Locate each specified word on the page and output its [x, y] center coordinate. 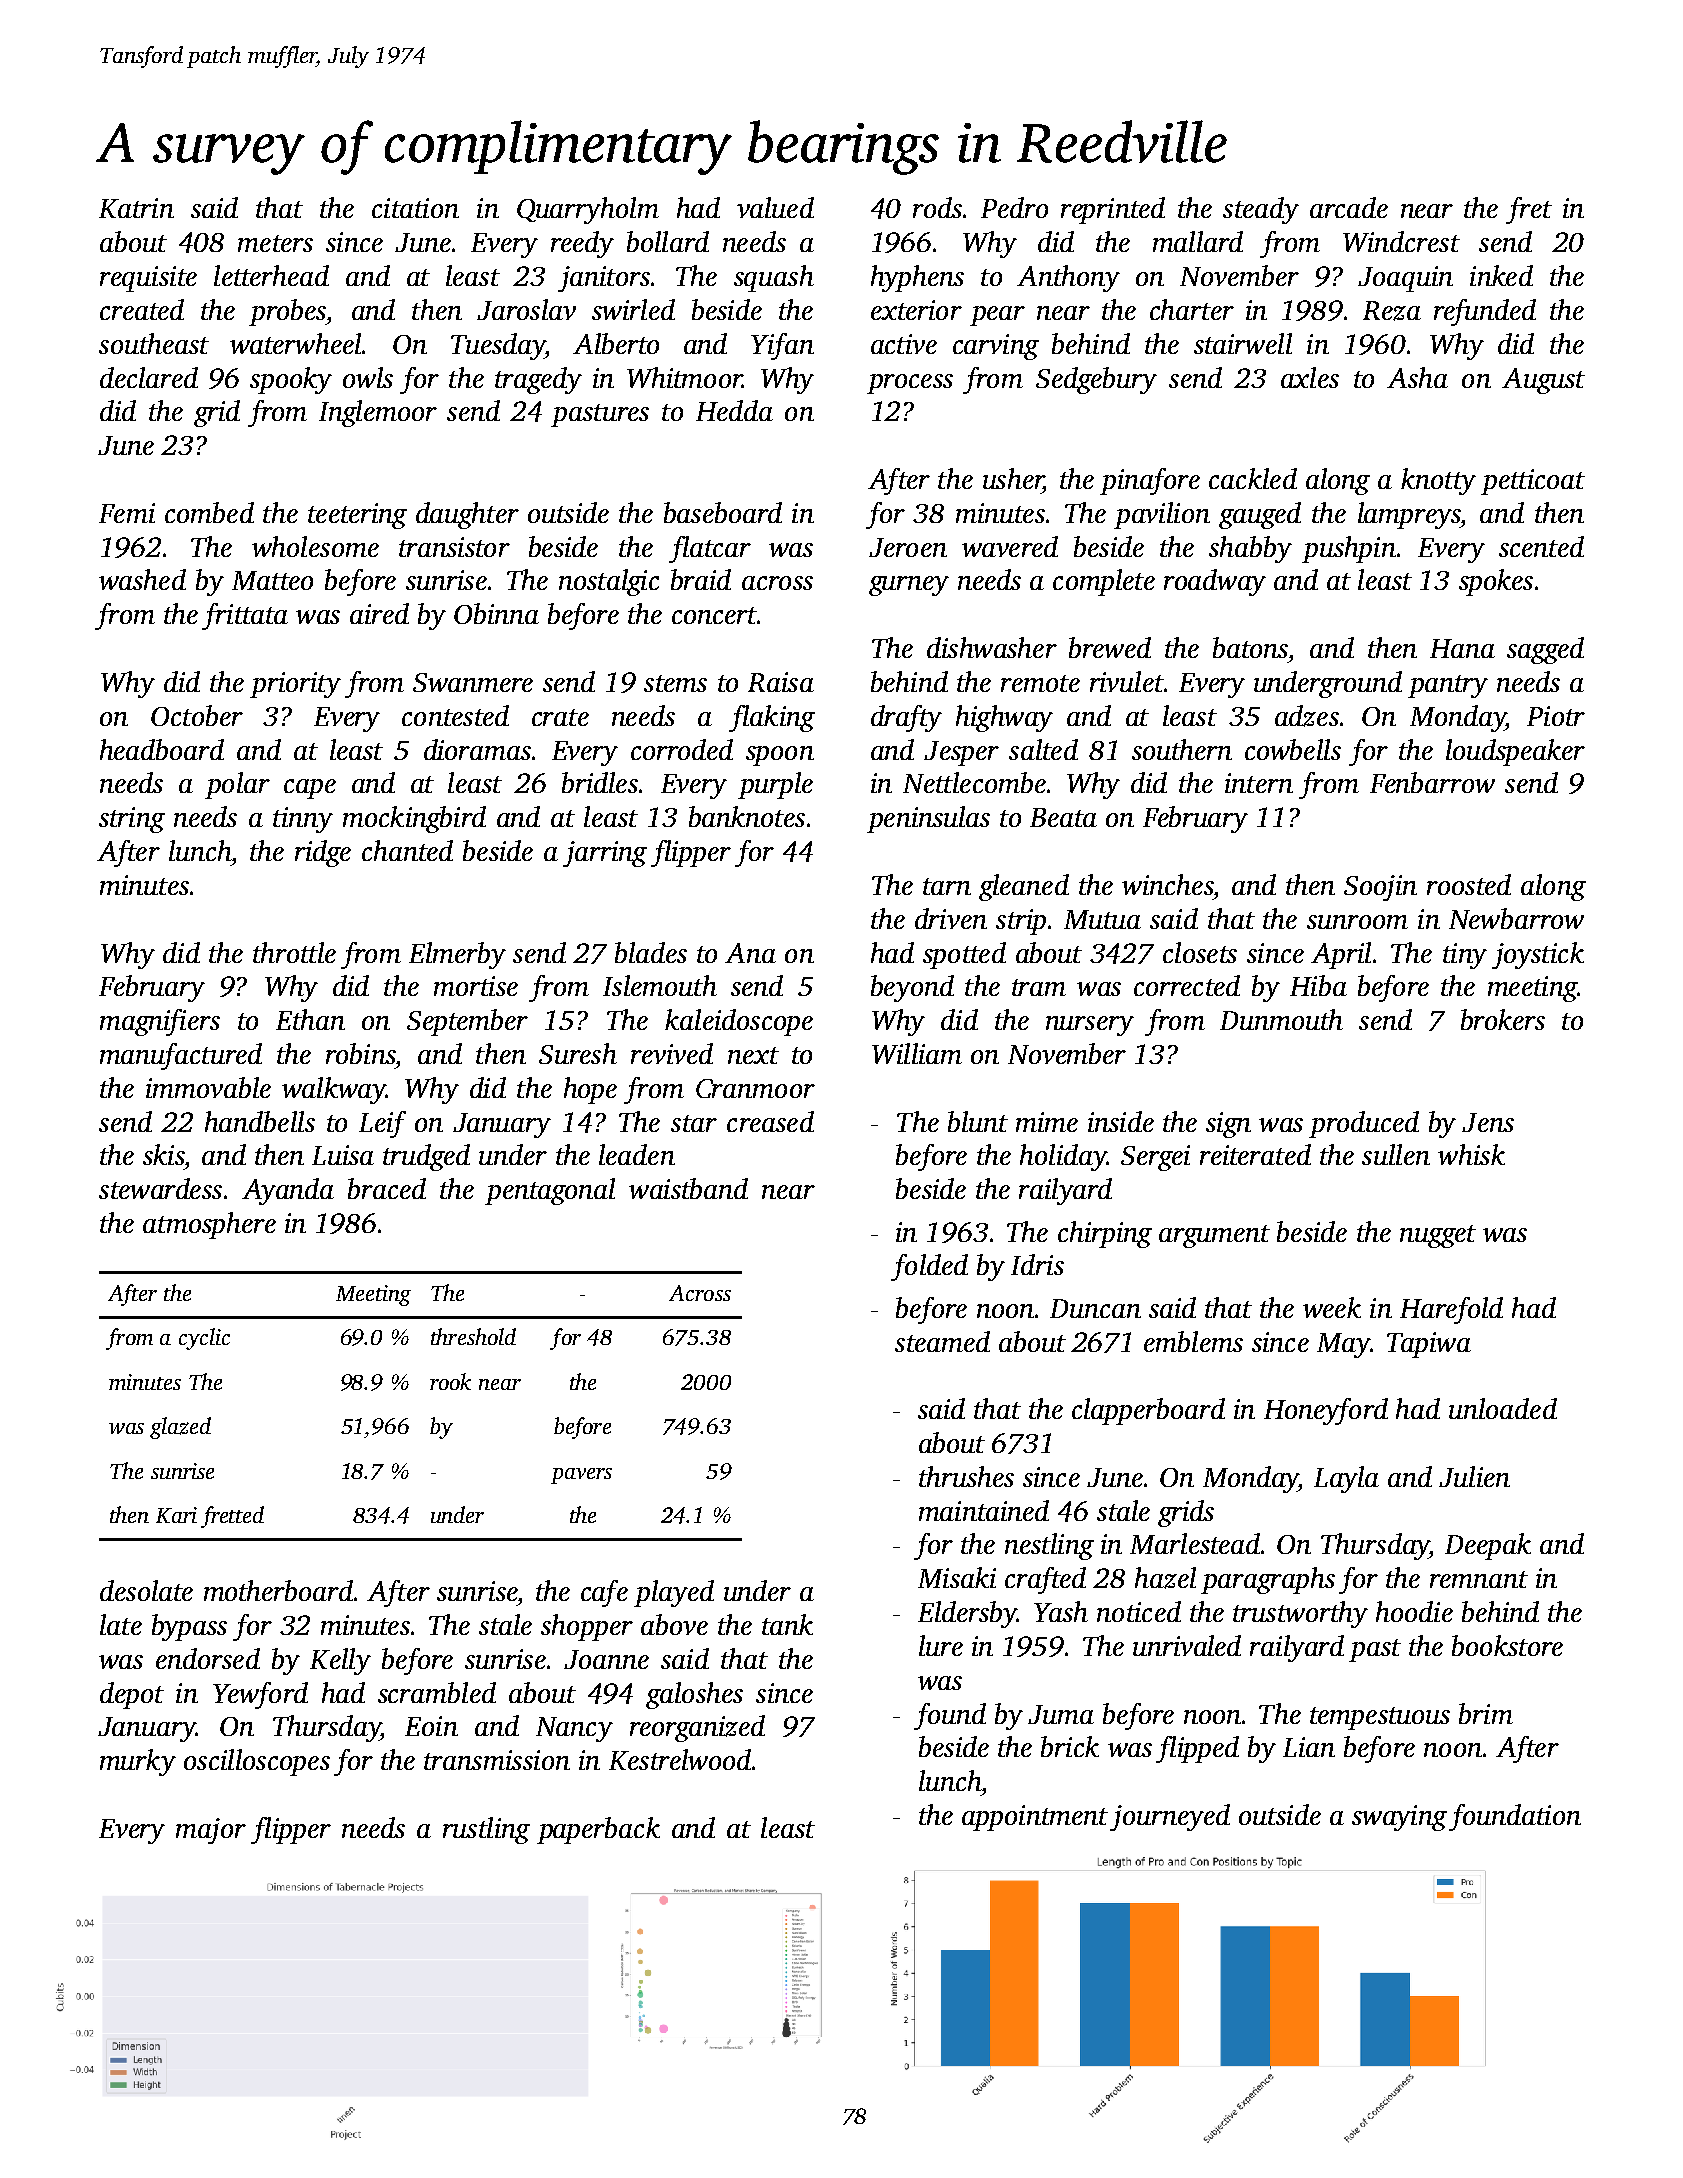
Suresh [578, 1053]
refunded [1485, 312]
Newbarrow [1516, 918]
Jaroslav [526, 309]
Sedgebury [1096, 380]
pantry [1448, 686]
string [132, 820]
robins [360, 1053]
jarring [605, 854]
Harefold [1451, 1310]
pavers [581, 1476]
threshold [473, 1336]
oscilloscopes [257, 1762]
